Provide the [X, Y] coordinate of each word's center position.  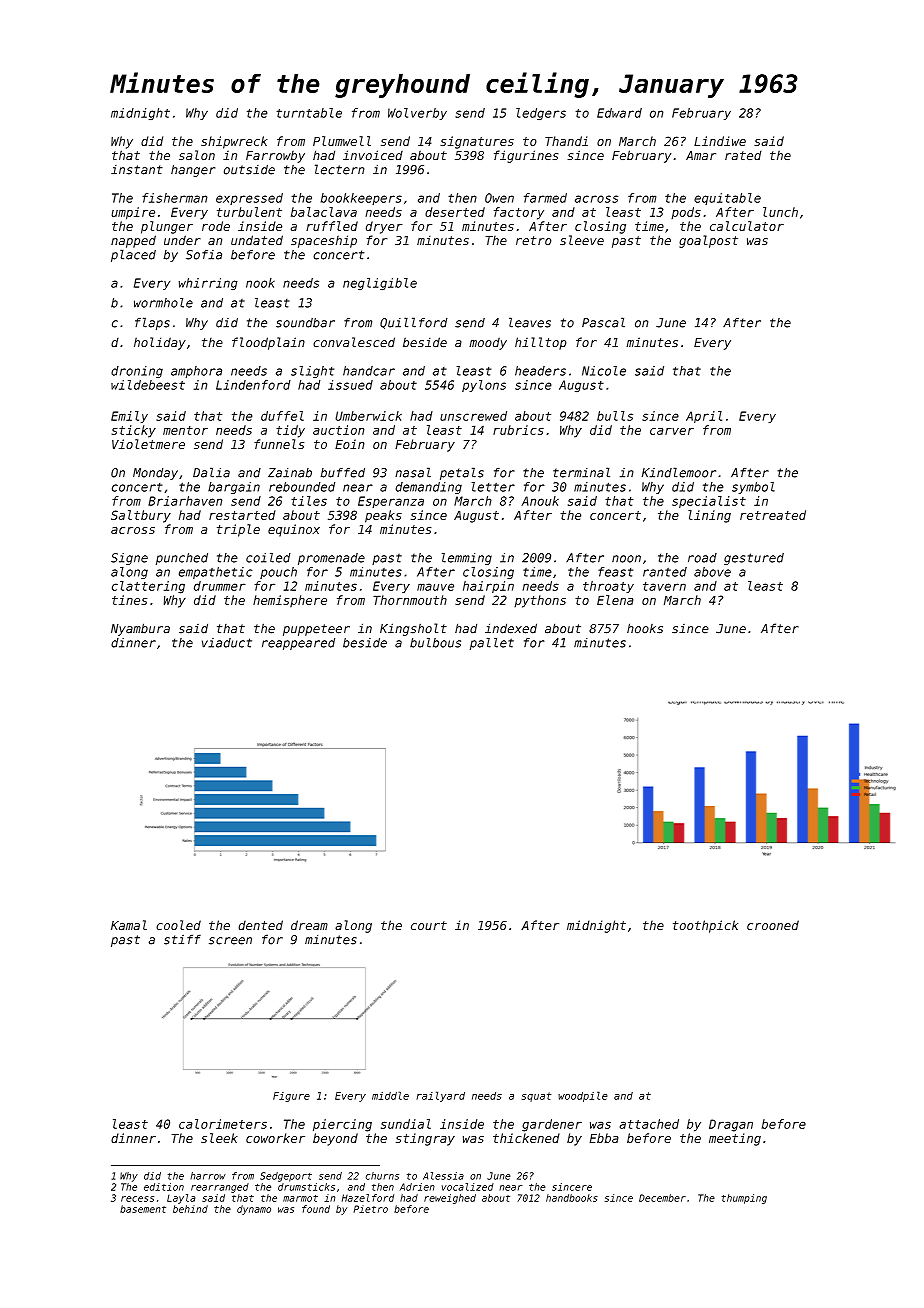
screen [230, 941]
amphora [196, 372]
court [429, 925]
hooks [645, 628]
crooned [773, 925]
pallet [492, 644]
